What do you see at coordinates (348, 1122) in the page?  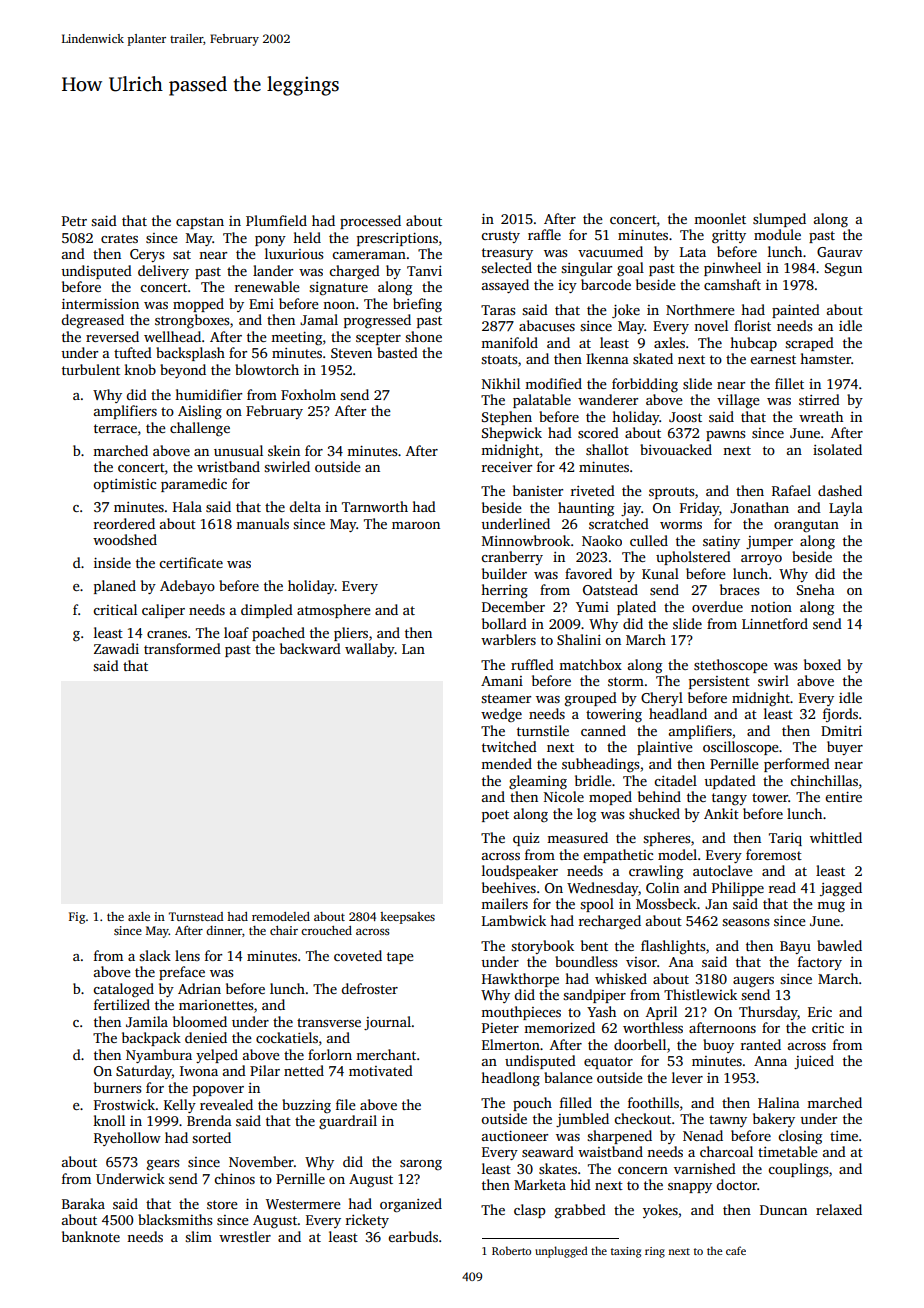 I see `guardrail` at bounding box center [348, 1122].
